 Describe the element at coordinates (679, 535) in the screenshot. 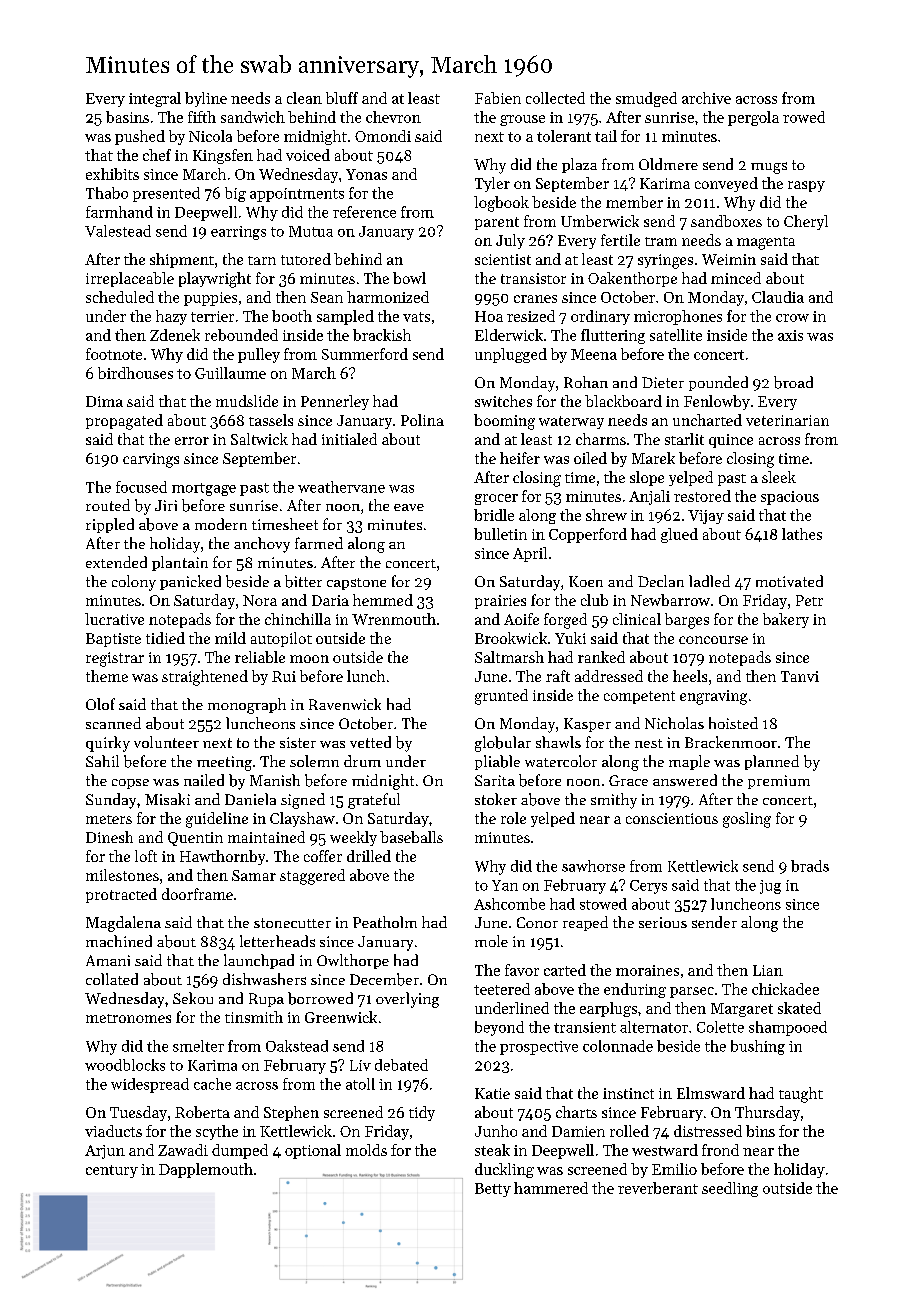

I see `glued` at that location.
